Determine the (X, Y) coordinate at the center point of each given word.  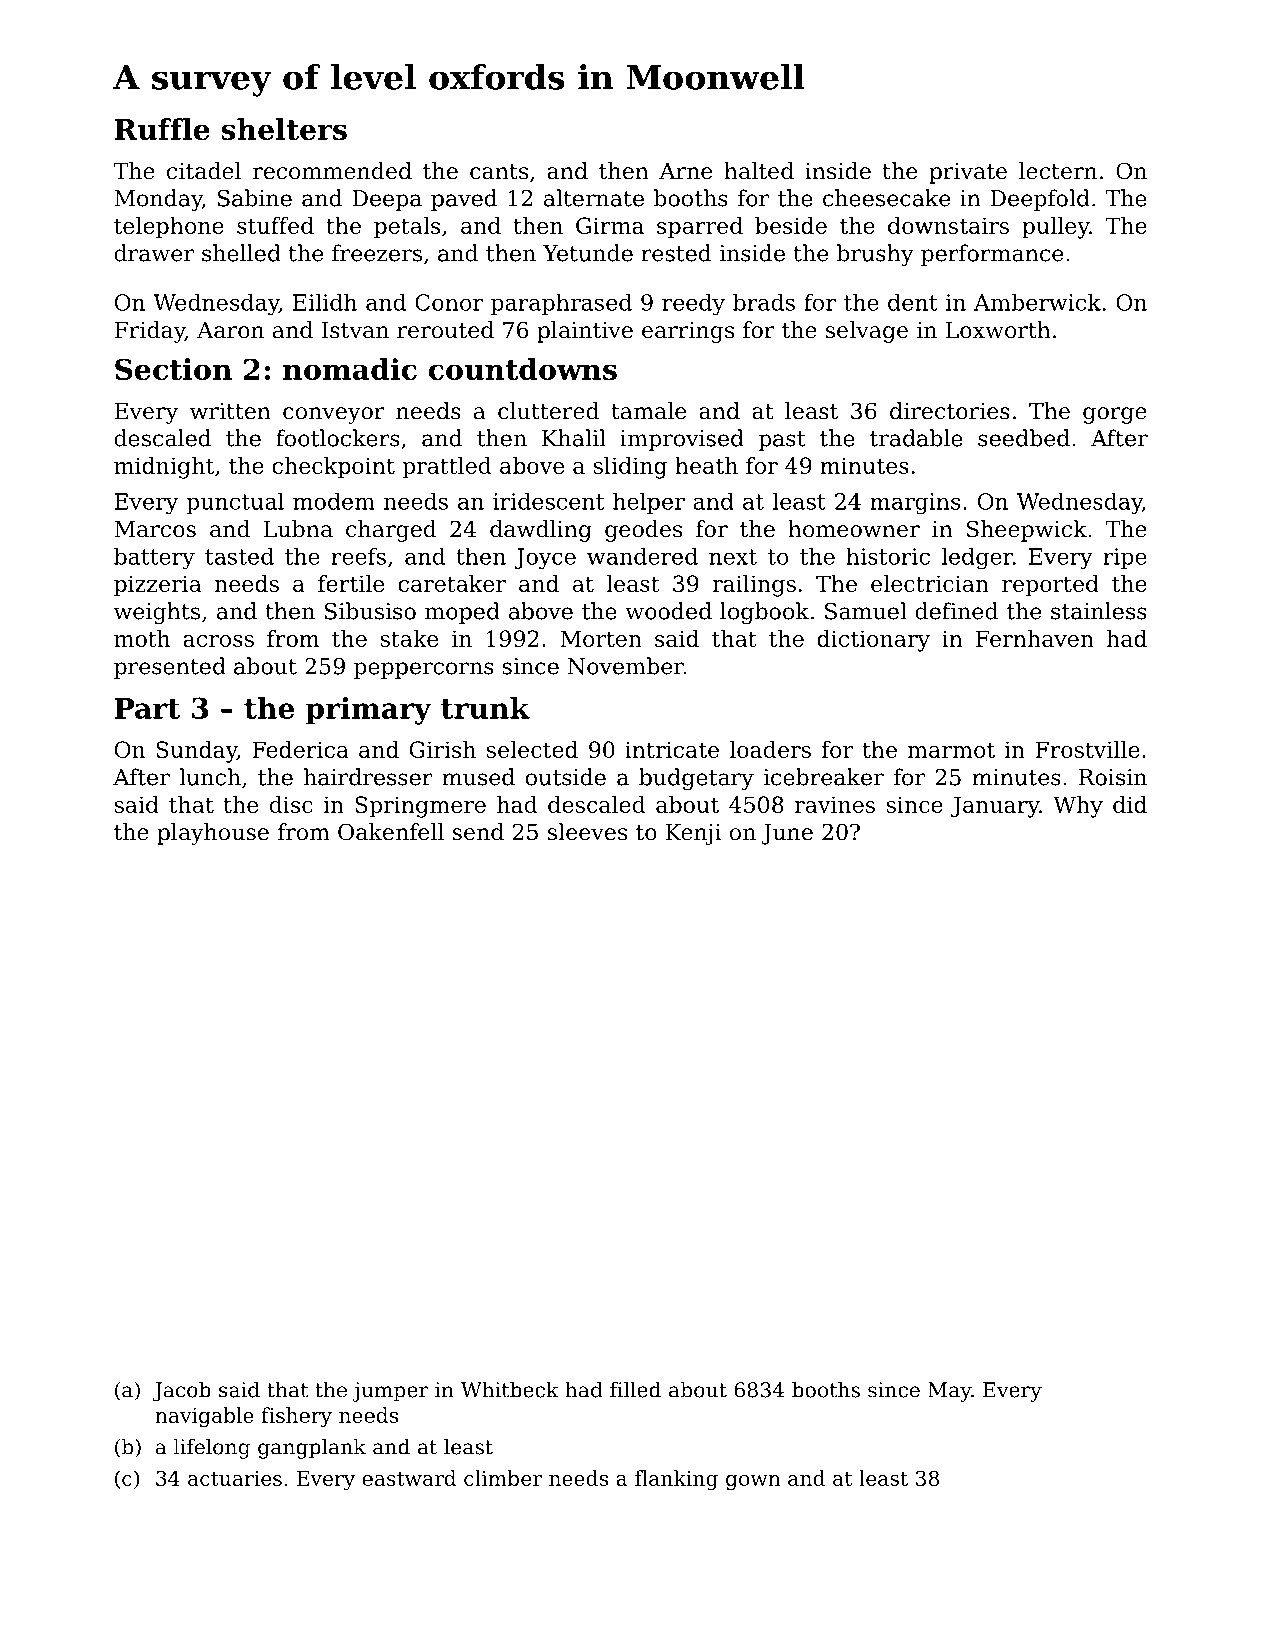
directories (950, 411)
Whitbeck (510, 1390)
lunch (210, 777)
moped (462, 613)
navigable (204, 1417)
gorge (1115, 415)
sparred (700, 228)
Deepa (387, 200)
